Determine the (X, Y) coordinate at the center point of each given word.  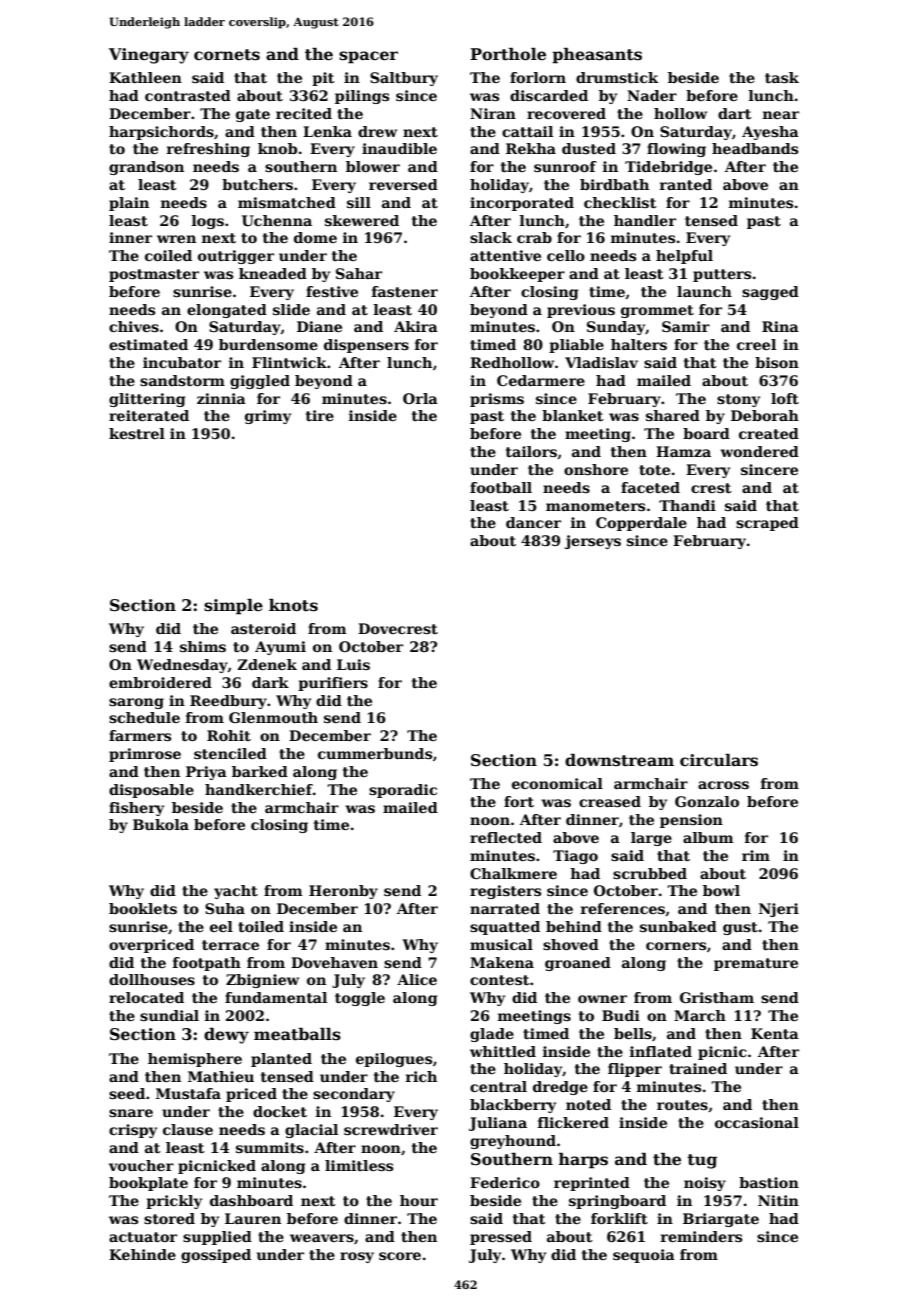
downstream (619, 760)
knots (293, 605)
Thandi (687, 505)
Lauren (253, 1218)
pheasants (597, 56)
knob (277, 148)
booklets (143, 908)
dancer (533, 522)
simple (233, 607)
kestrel (137, 433)
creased (610, 801)
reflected (506, 837)
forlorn (538, 77)
